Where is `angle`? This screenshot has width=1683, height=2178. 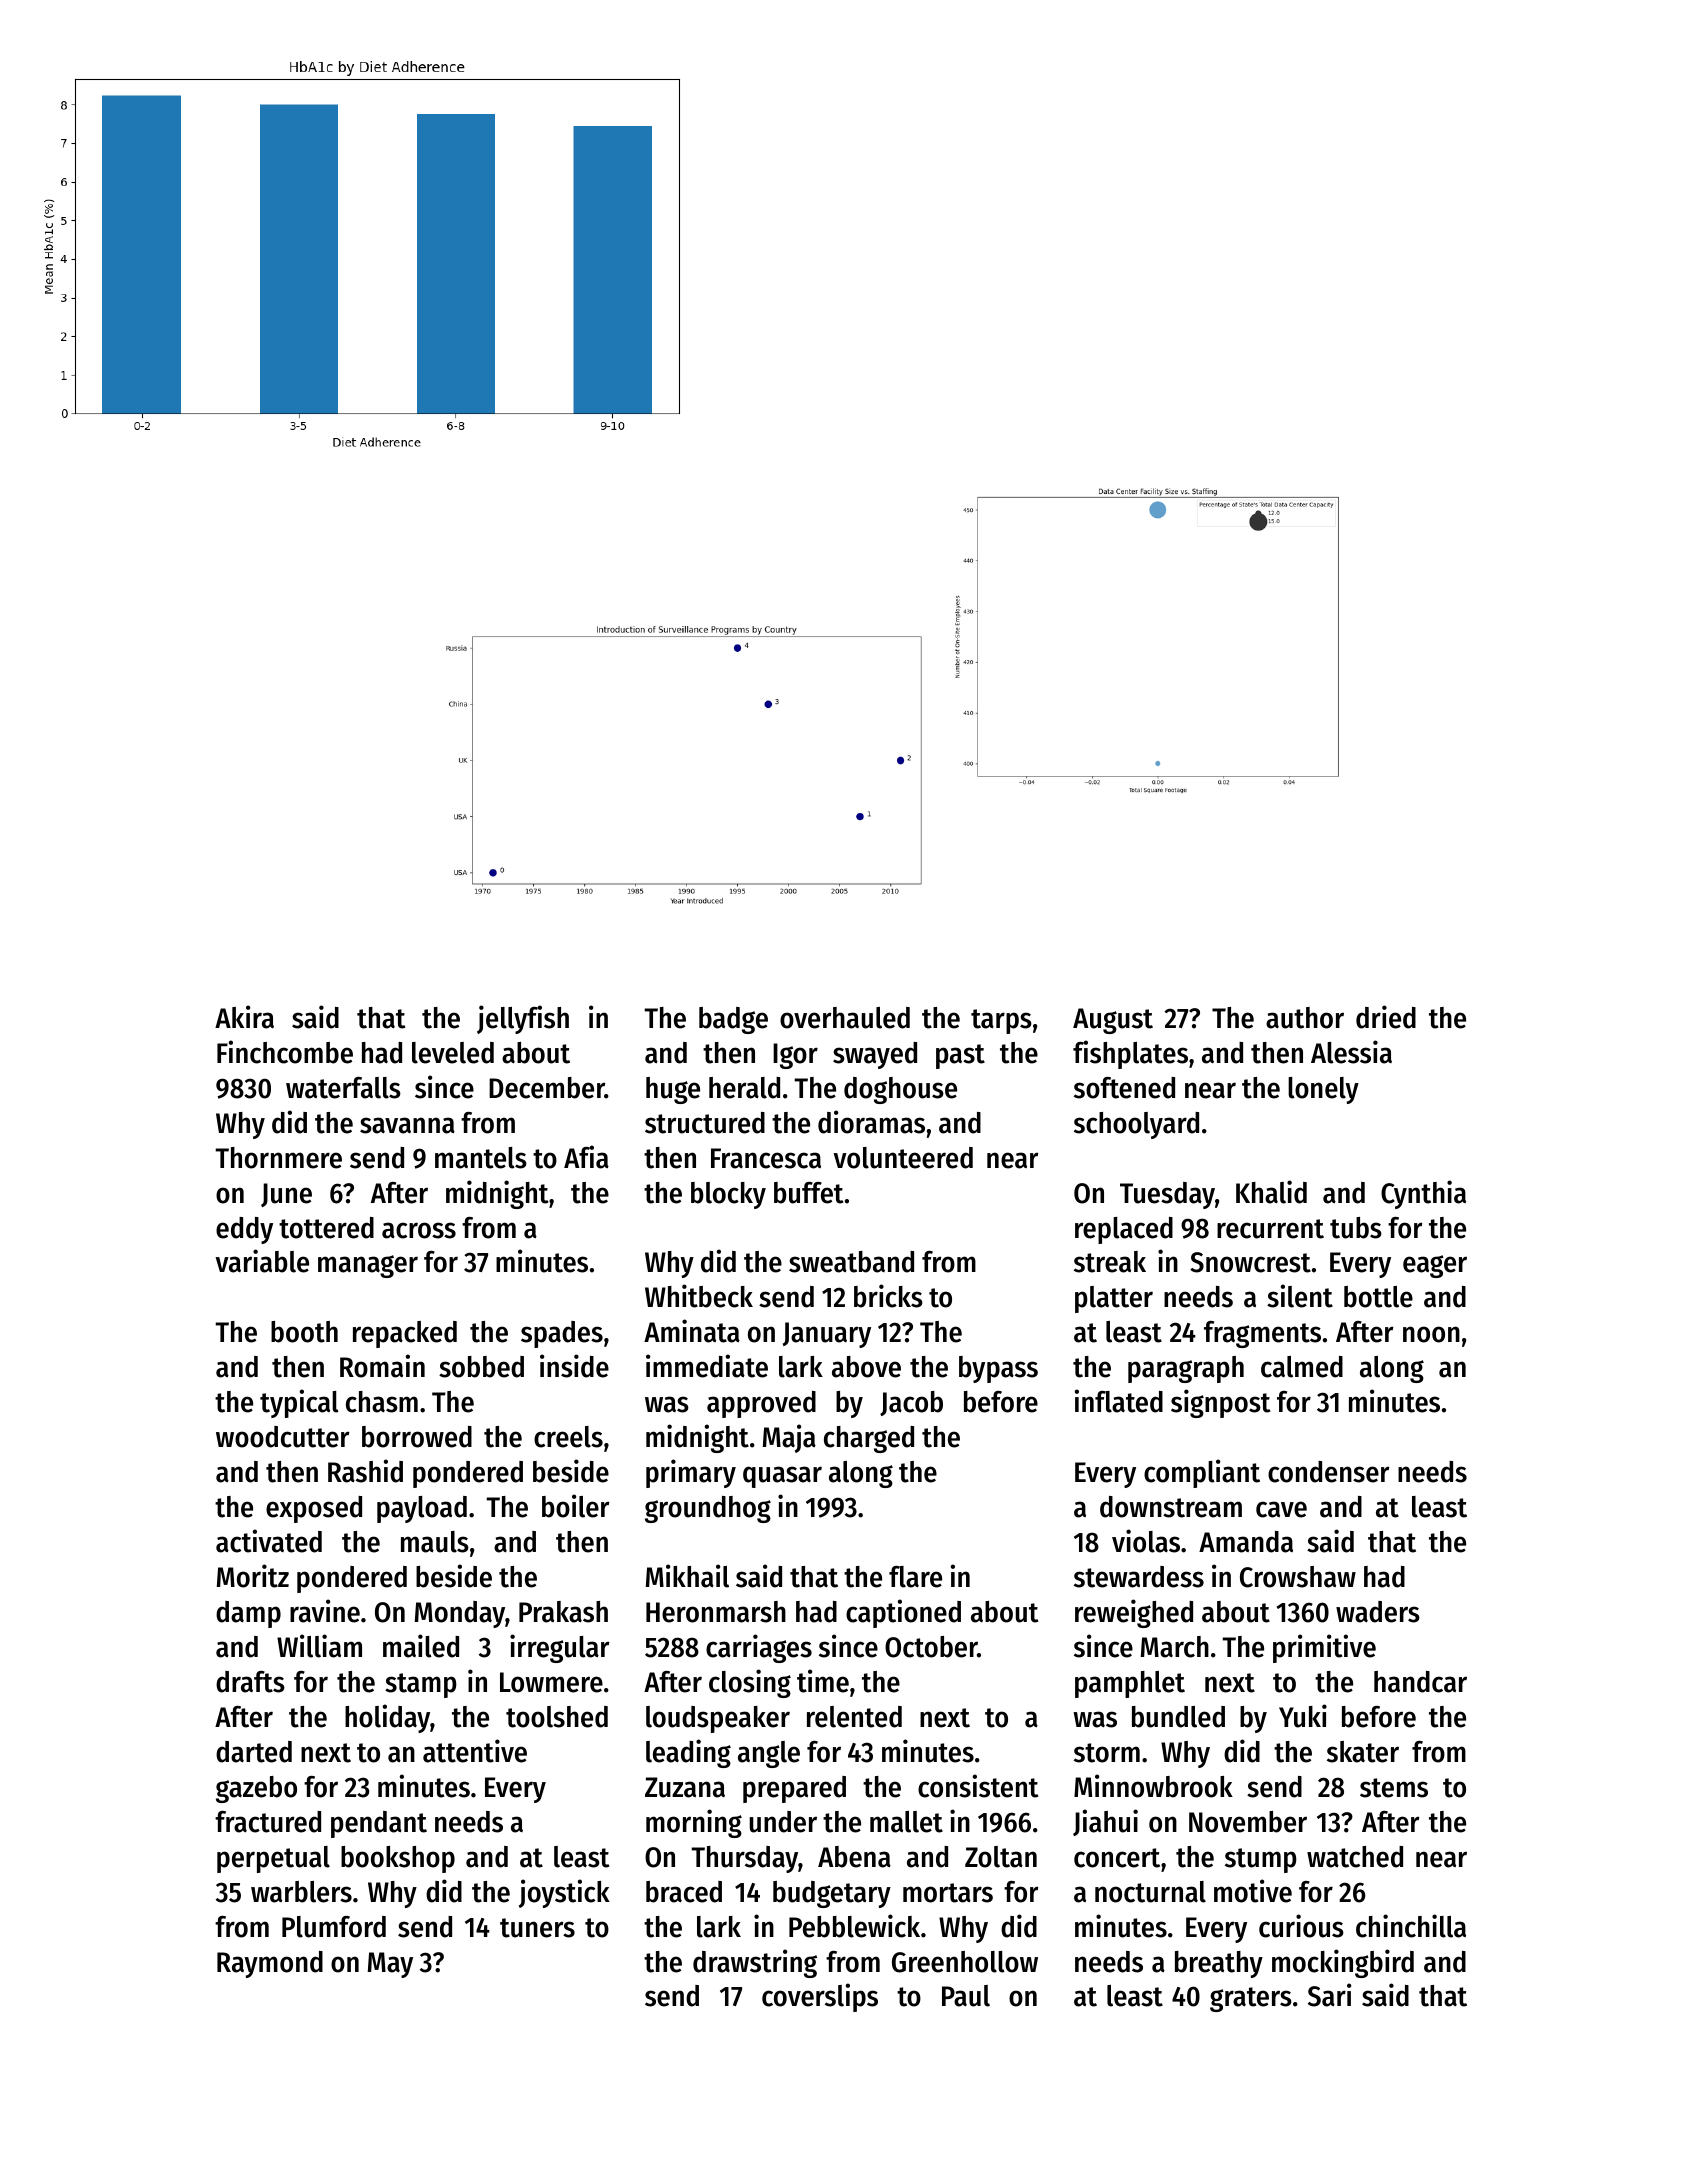
angle is located at coordinates (769, 1754).
